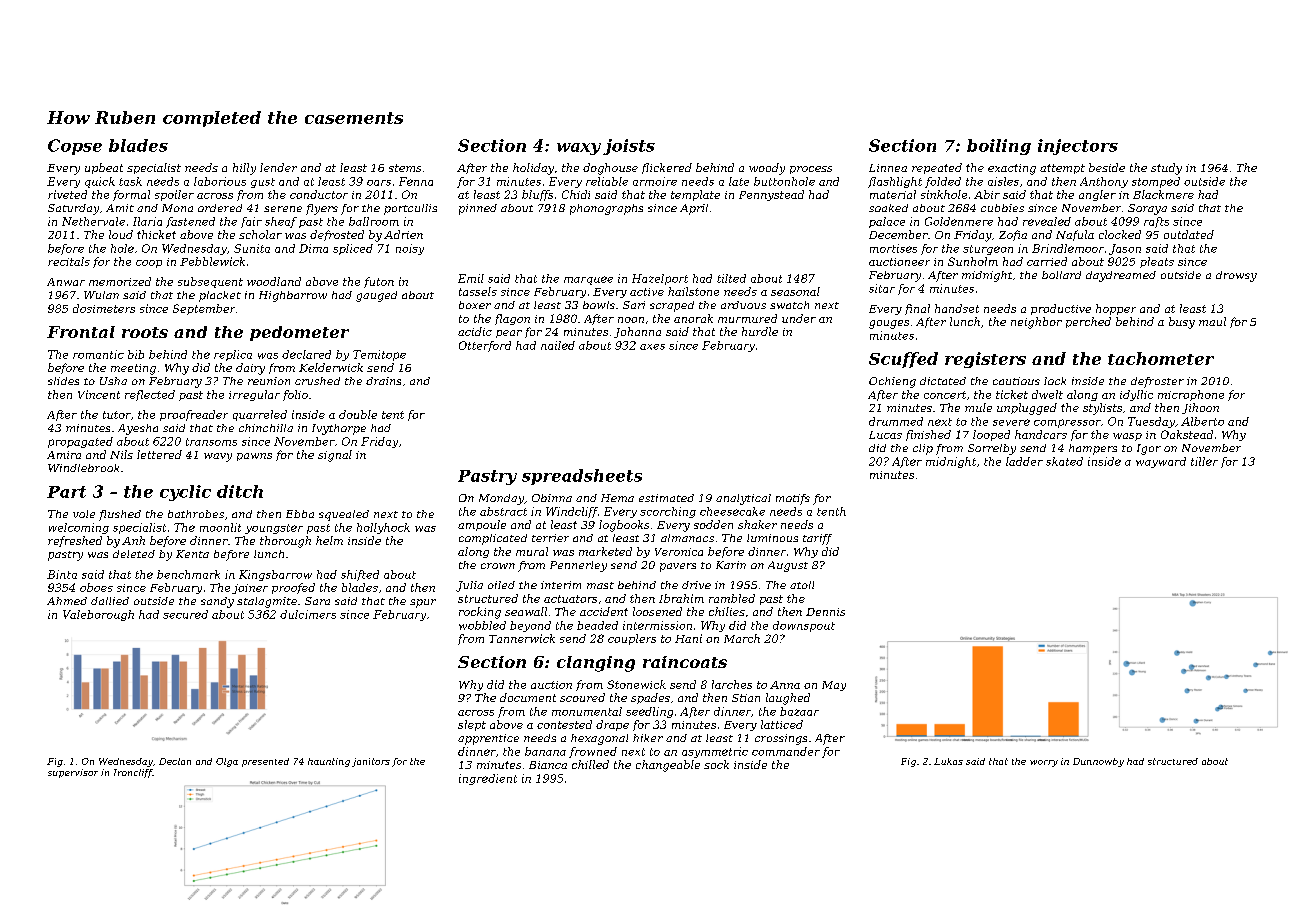 This document has height=924, width=1308. What do you see at coordinates (300, 514) in the document?
I see `Ebba` at bounding box center [300, 514].
